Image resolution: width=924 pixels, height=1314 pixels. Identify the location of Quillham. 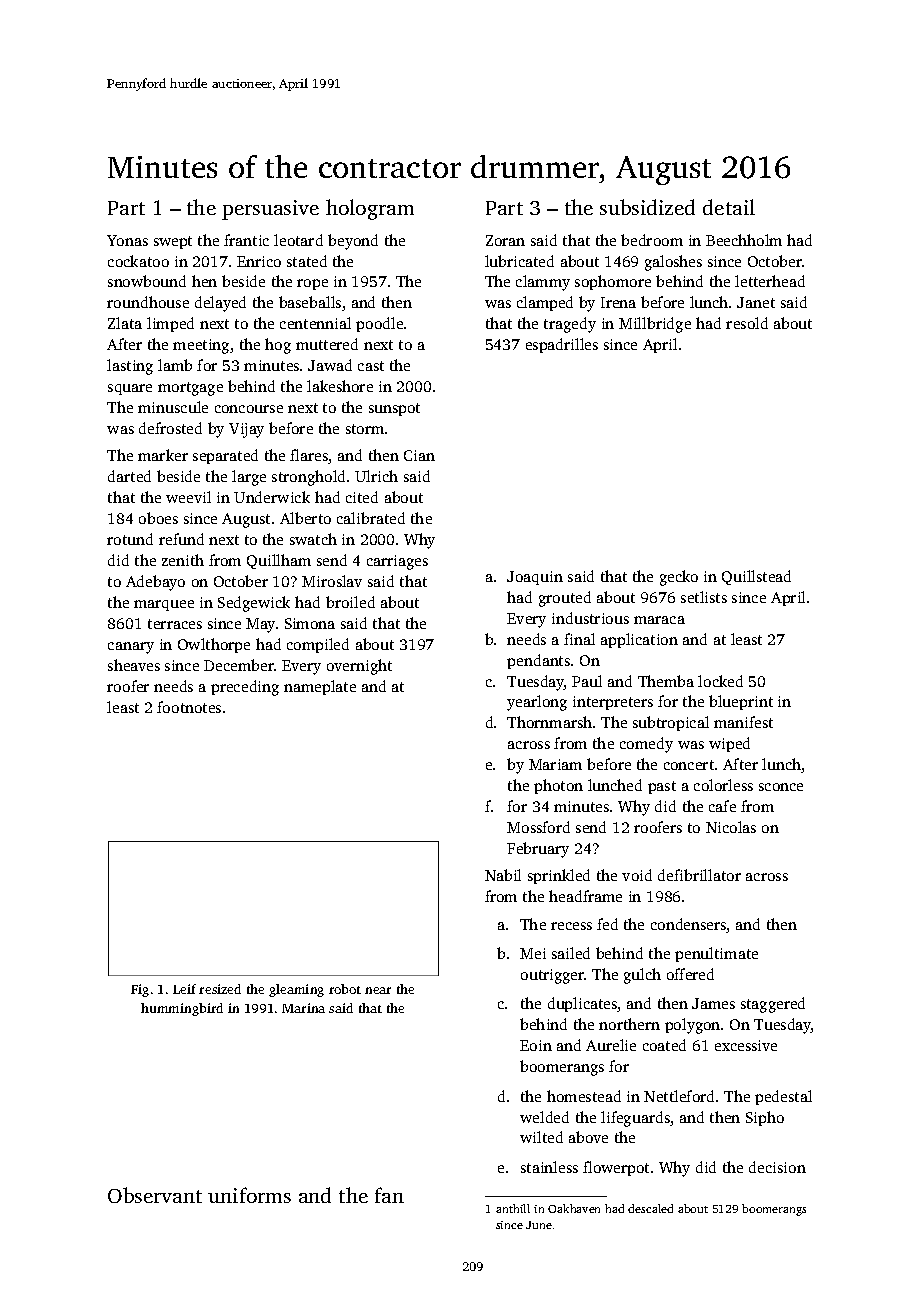
(279, 561).
